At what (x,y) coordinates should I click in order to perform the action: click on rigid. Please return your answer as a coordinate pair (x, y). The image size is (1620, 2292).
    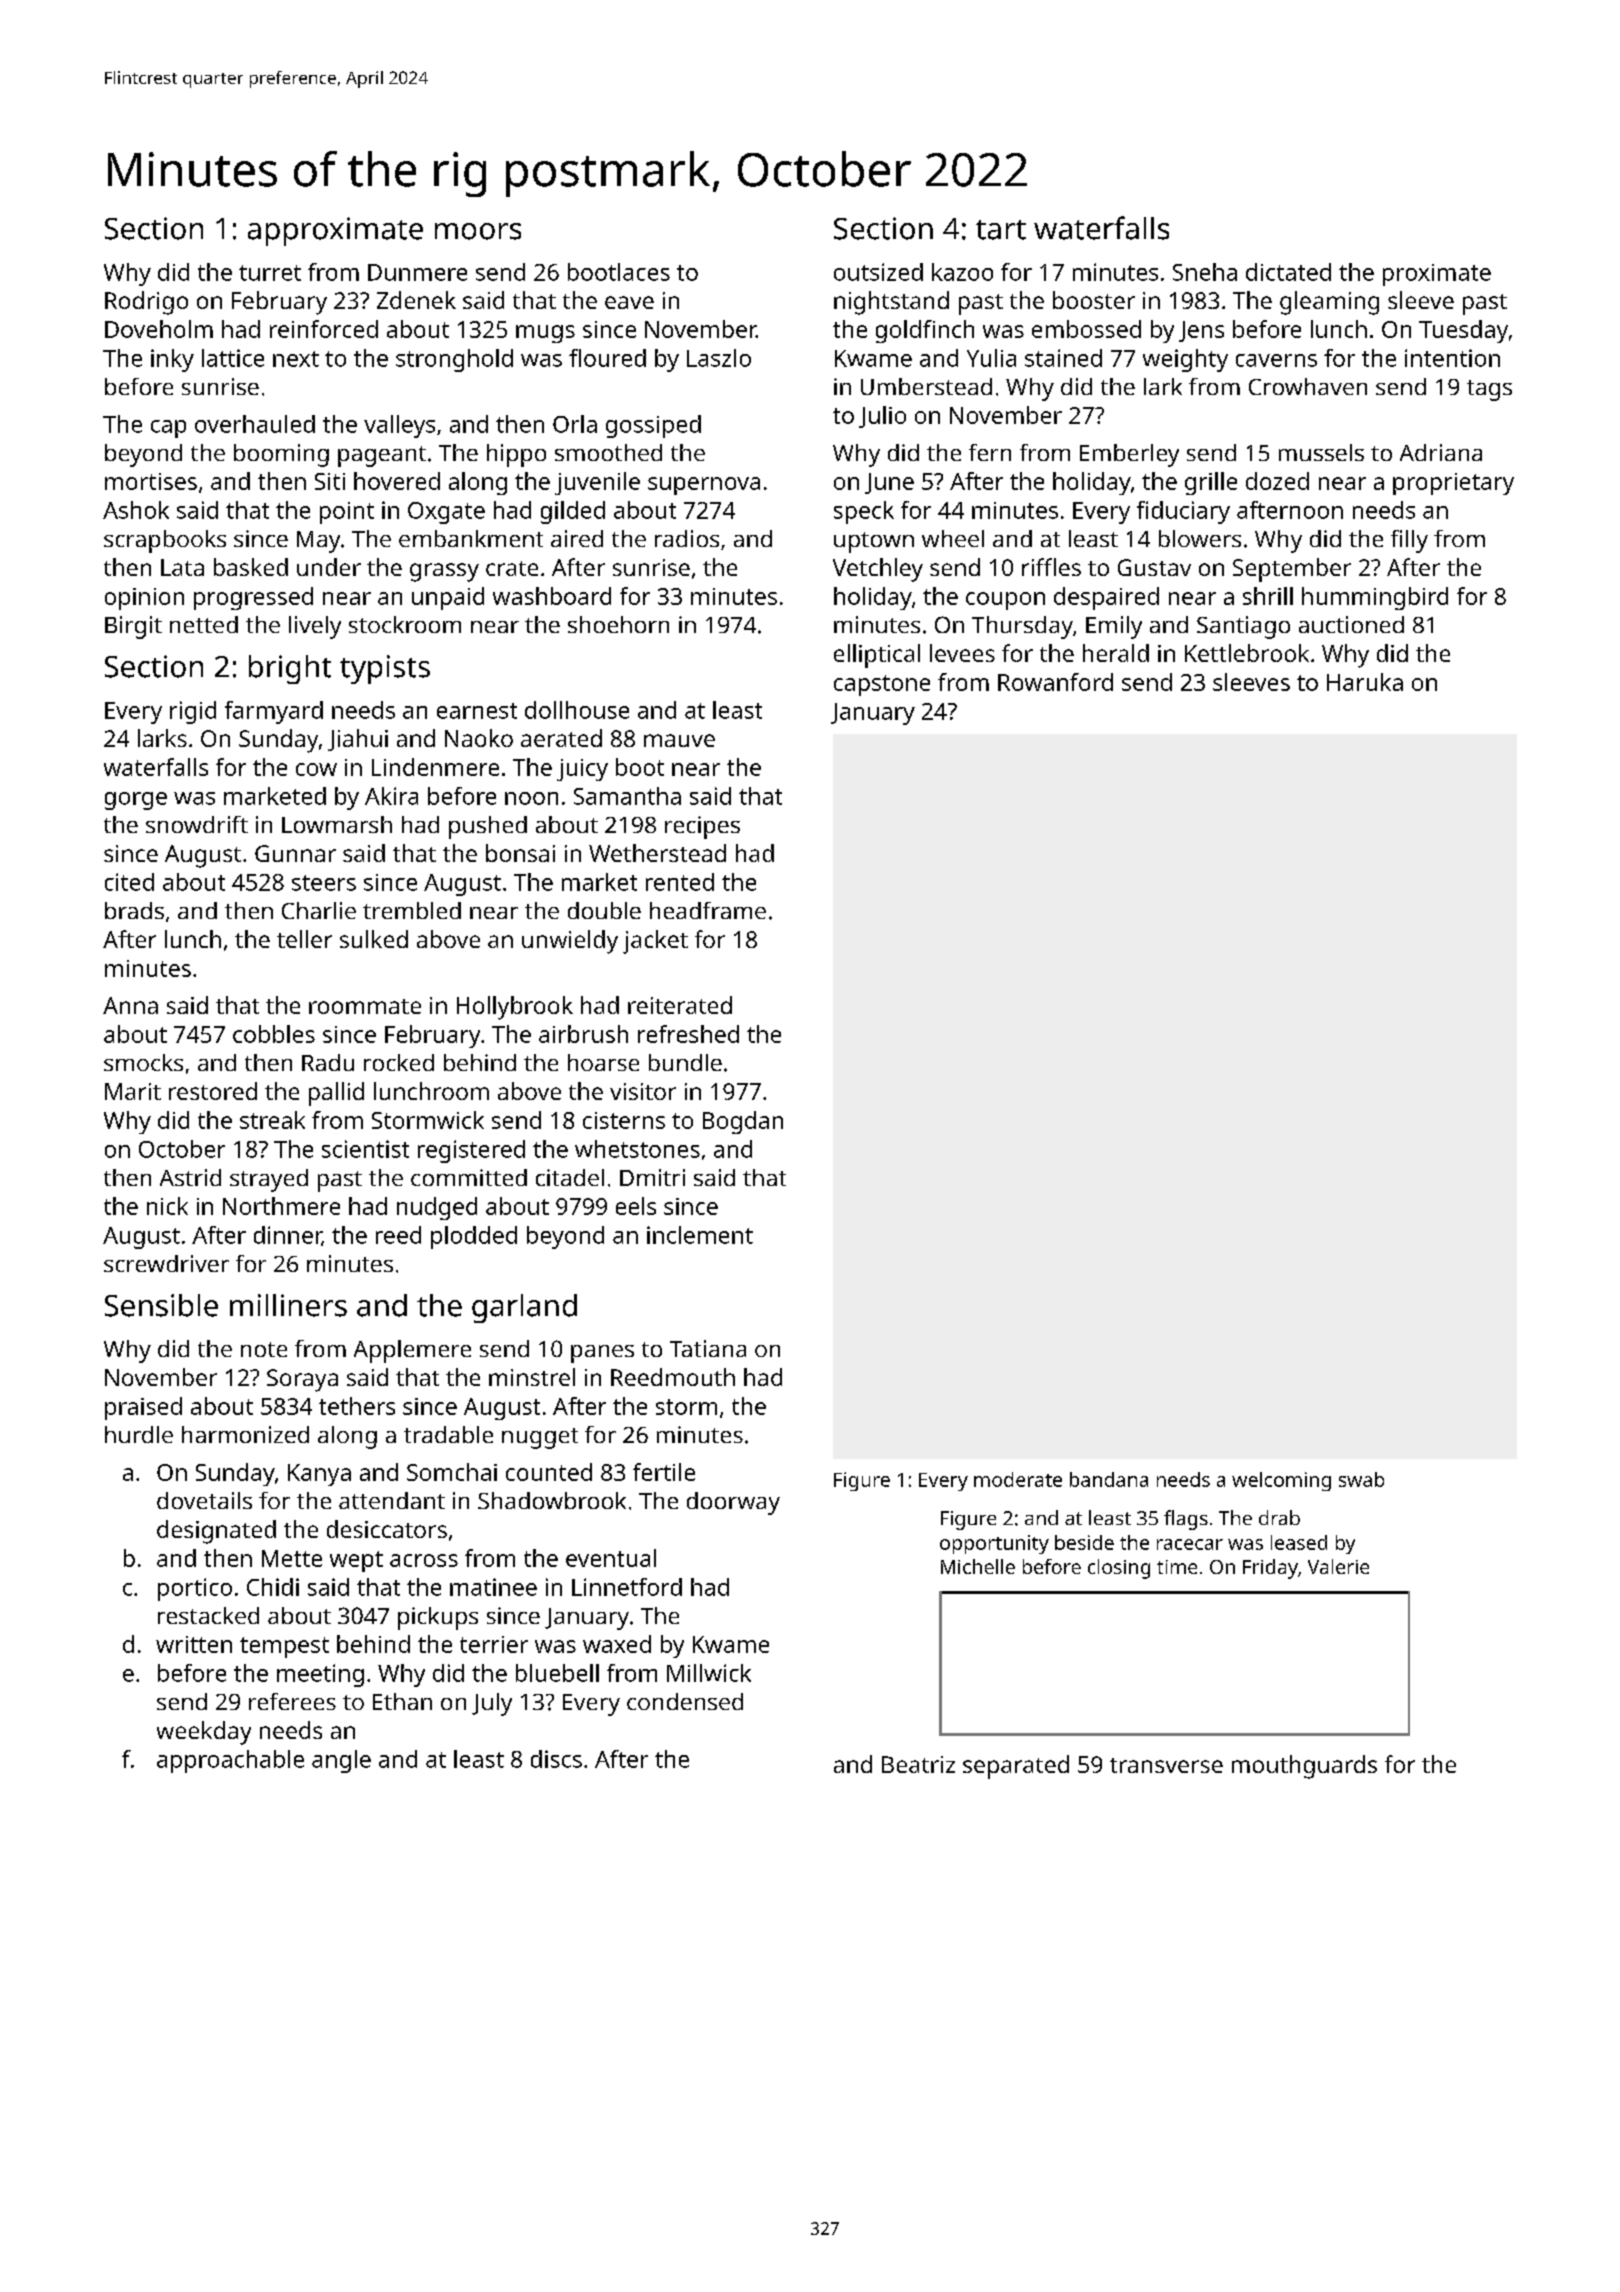
    Looking at the image, I should click on (193, 712).
